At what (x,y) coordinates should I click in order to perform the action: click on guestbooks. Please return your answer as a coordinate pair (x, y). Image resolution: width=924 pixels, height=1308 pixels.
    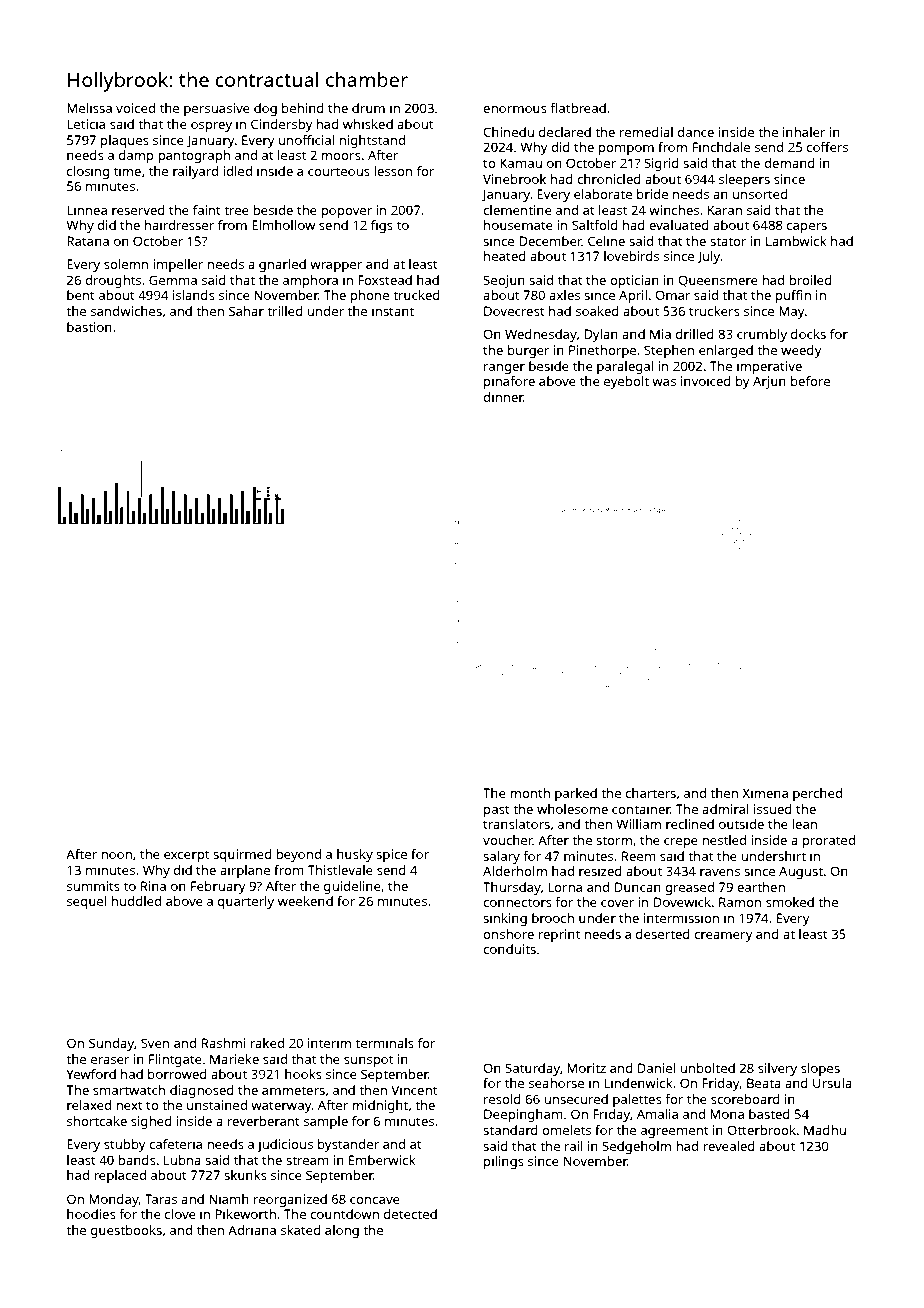
    Looking at the image, I should click on (126, 1231).
